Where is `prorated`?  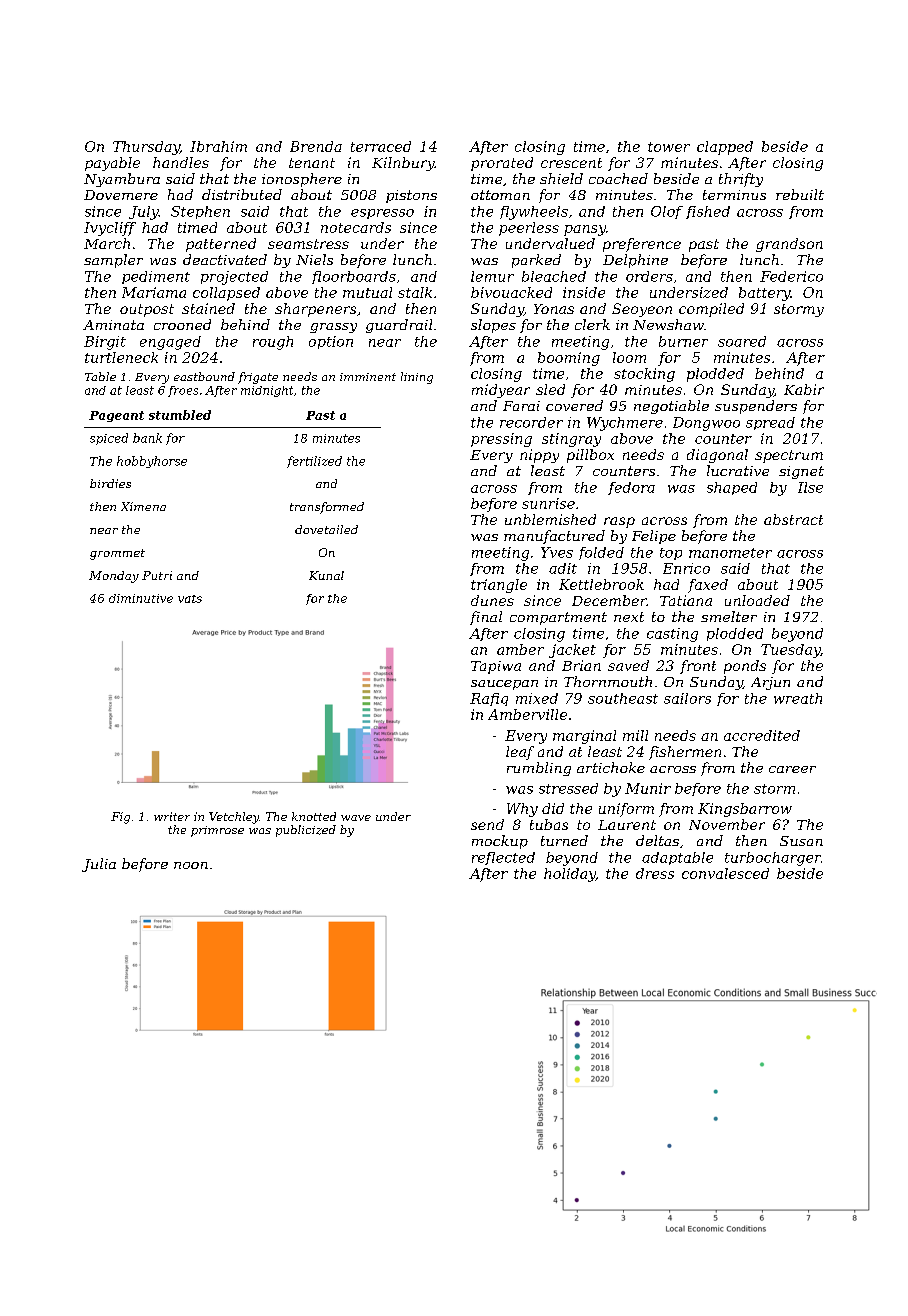 prorated is located at coordinates (502, 164).
